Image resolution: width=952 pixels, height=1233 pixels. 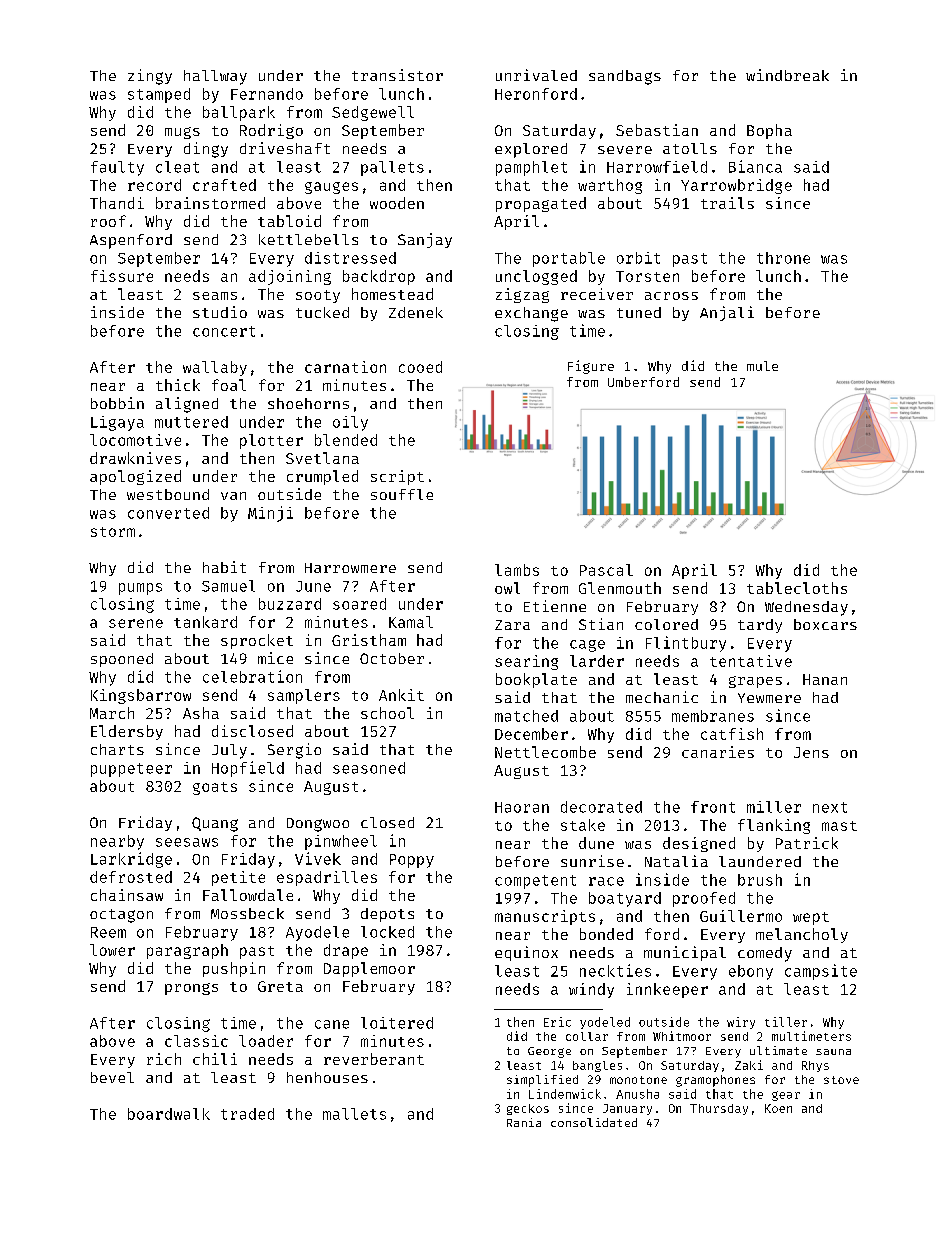 I want to click on mule, so click(x=762, y=366).
